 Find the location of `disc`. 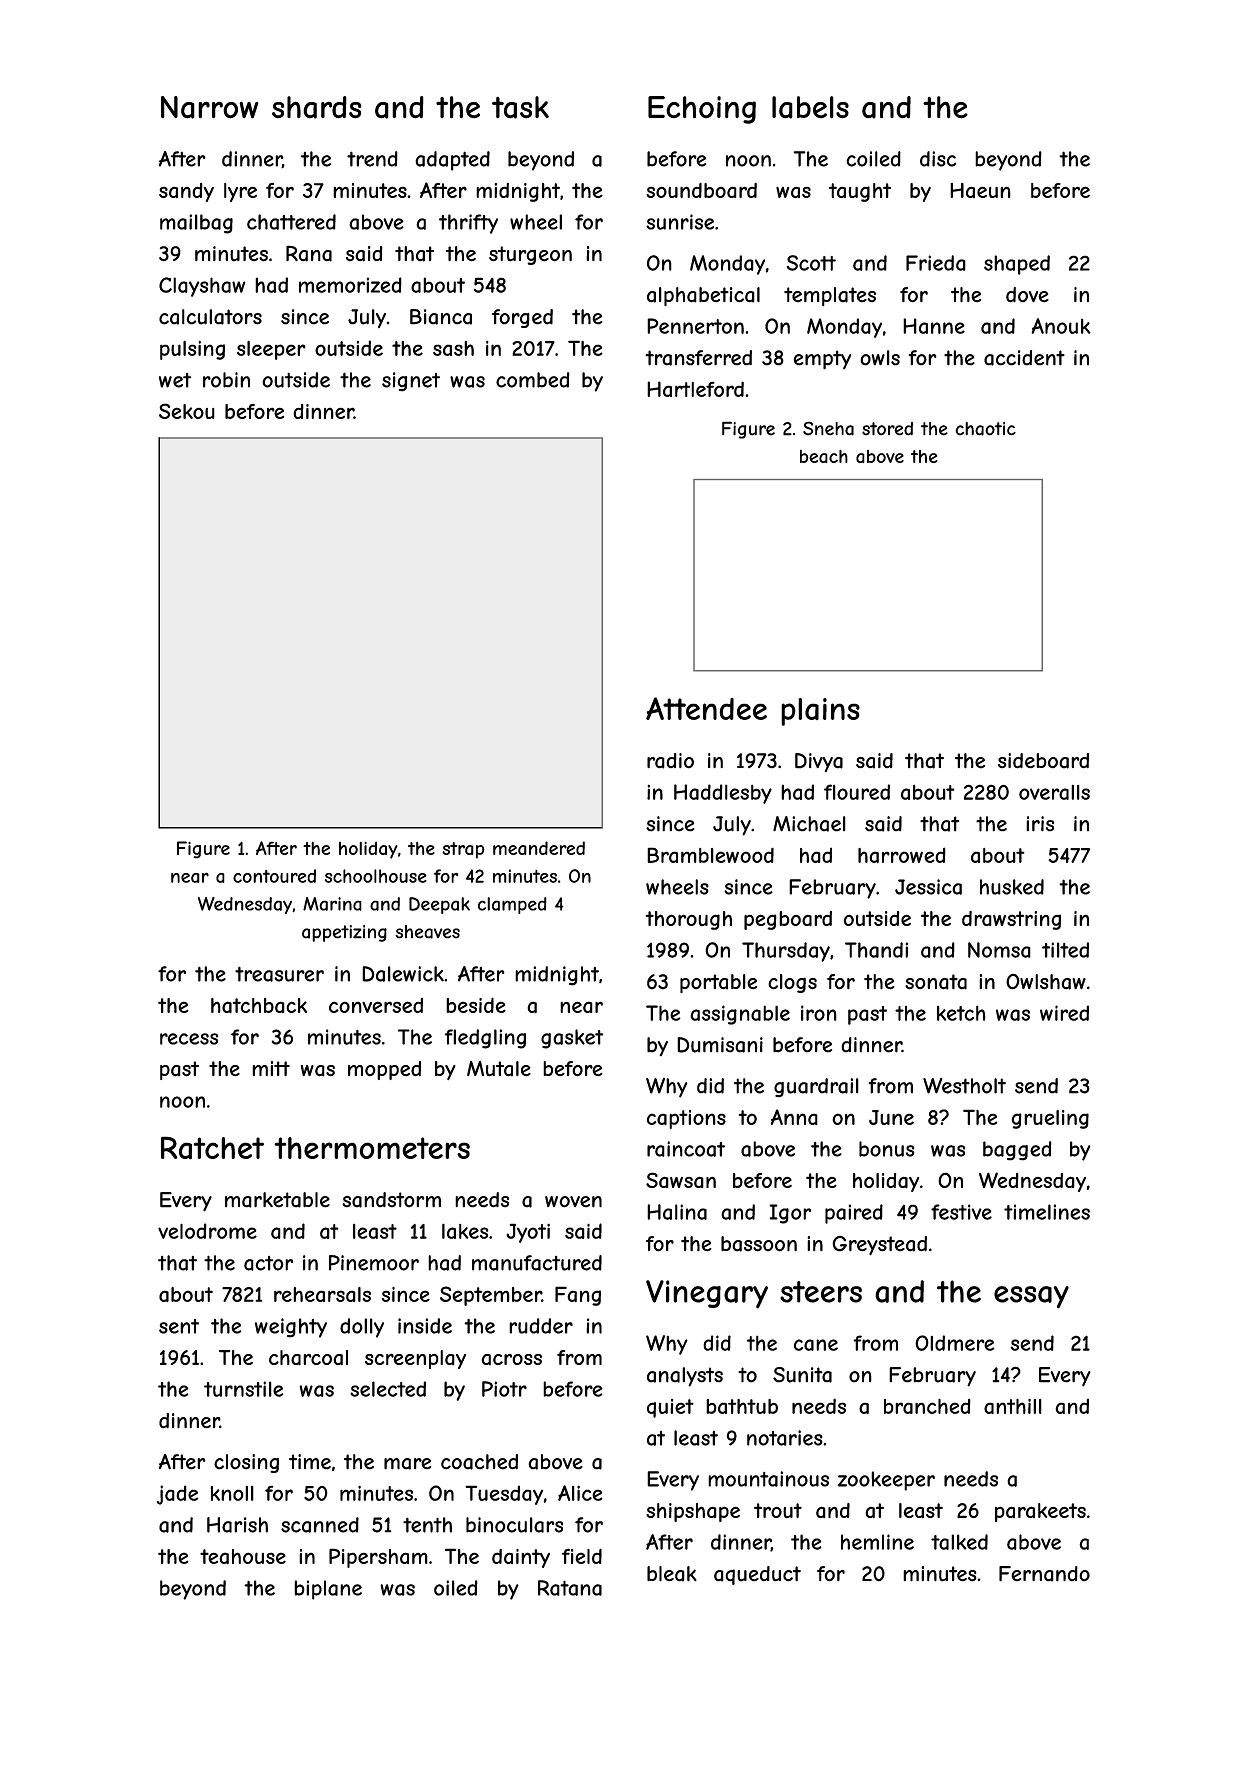

disc is located at coordinates (938, 159).
